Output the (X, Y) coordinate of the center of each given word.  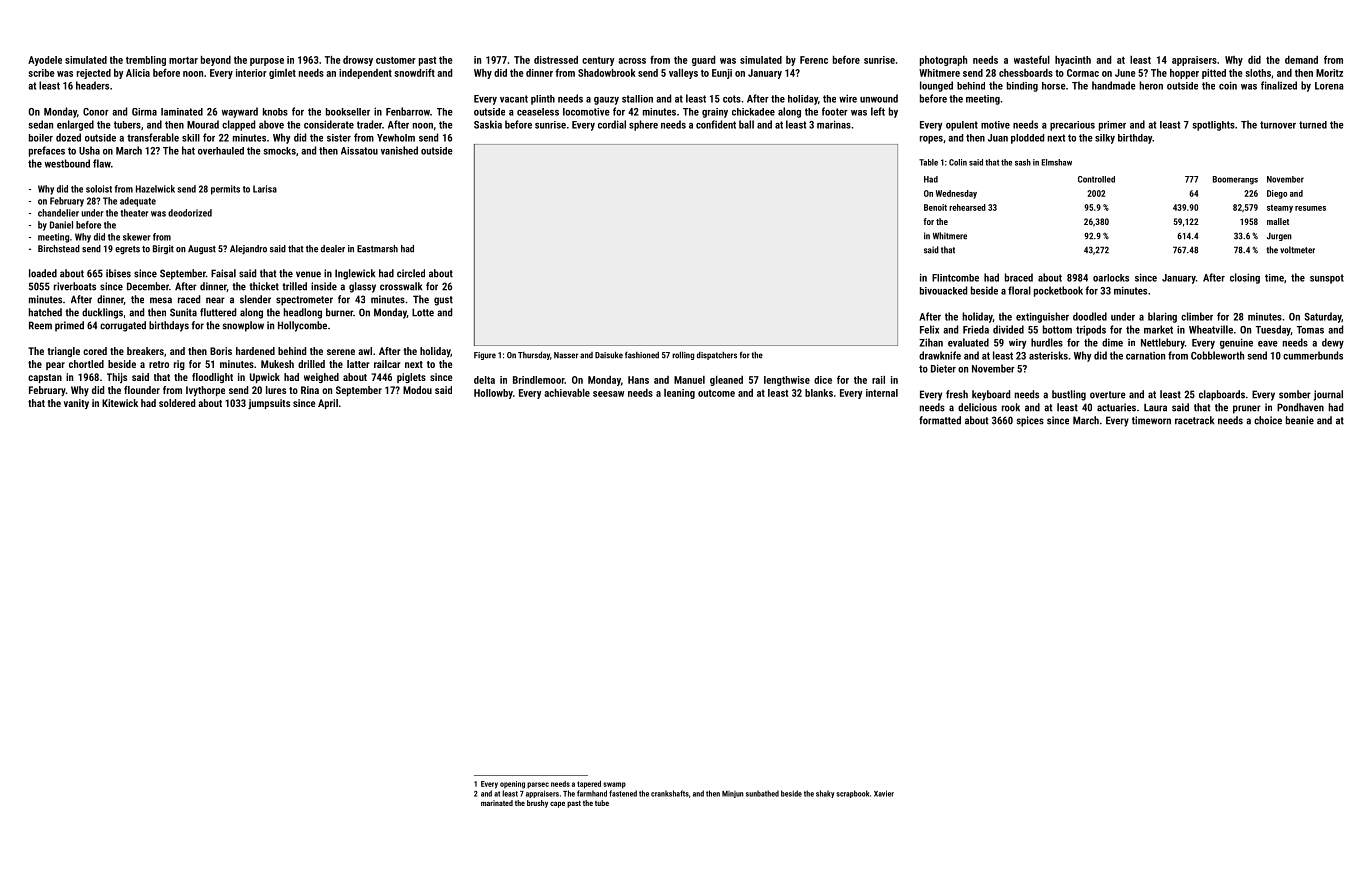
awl (365, 351)
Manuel (689, 380)
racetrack (1194, 420)
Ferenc (814, 60)
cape (557, 804)
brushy (537, 804)
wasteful (1032, 59)
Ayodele (45, 61)
